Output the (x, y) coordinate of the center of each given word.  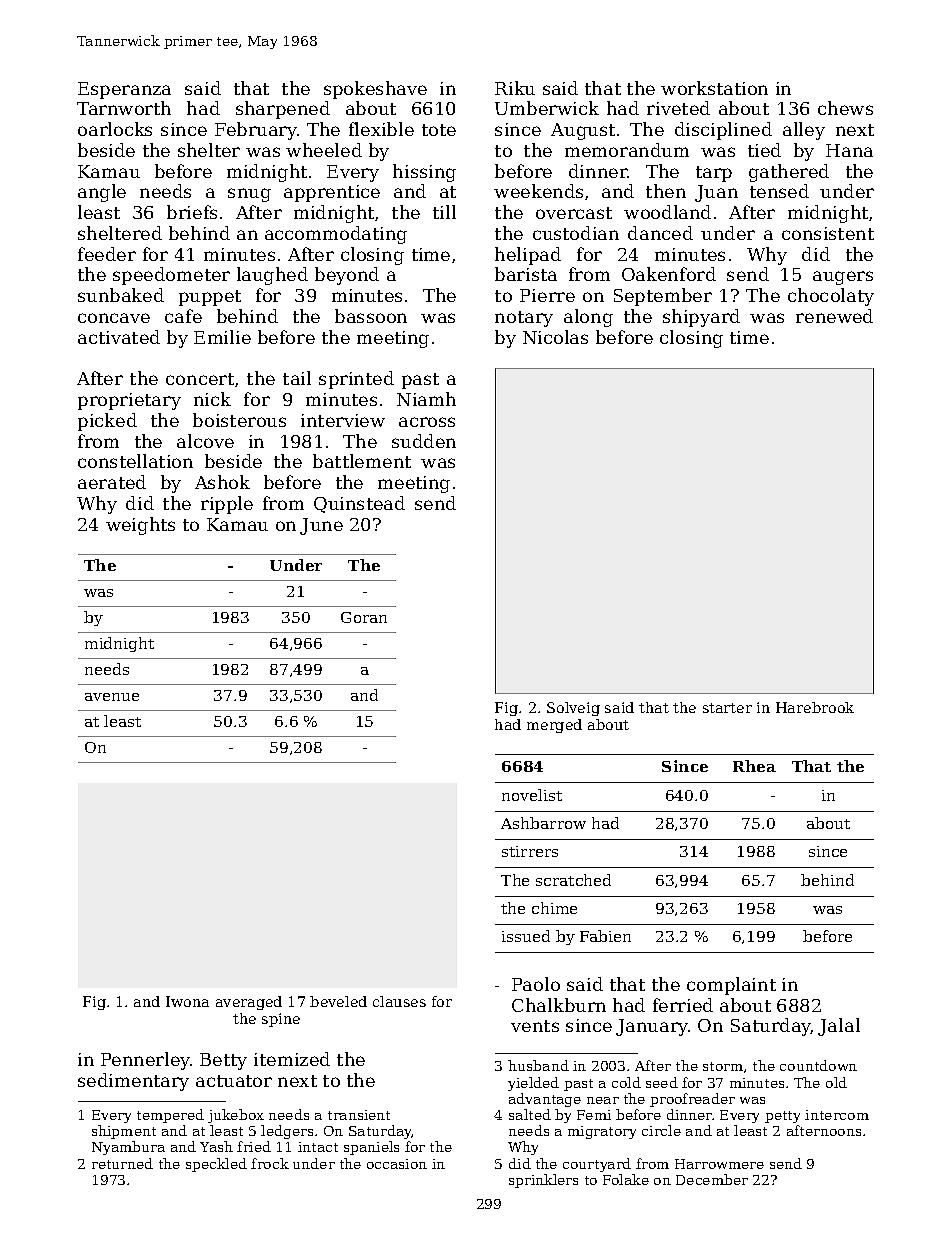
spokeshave (375, 90)
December (712, 1179)
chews (845, 108)
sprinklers (543, 1181)
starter (727, 708)
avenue (112, 697)
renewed (834, 316)
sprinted (356, 380)
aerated (112, 482)
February (256, 131)
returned (122, 1163)
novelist (532, 795)
